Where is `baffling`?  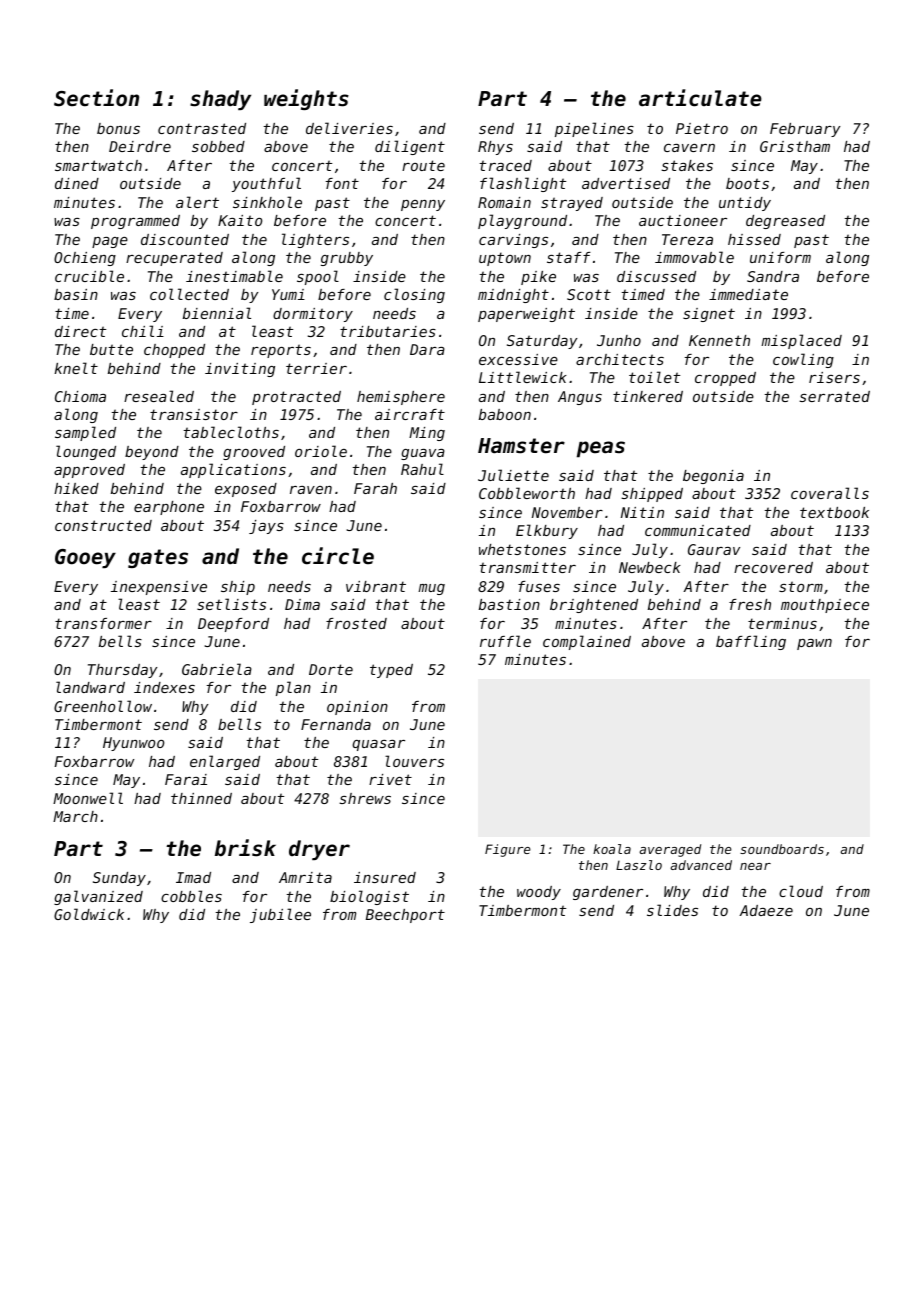
baffling is located at coordinates (751, 642).
